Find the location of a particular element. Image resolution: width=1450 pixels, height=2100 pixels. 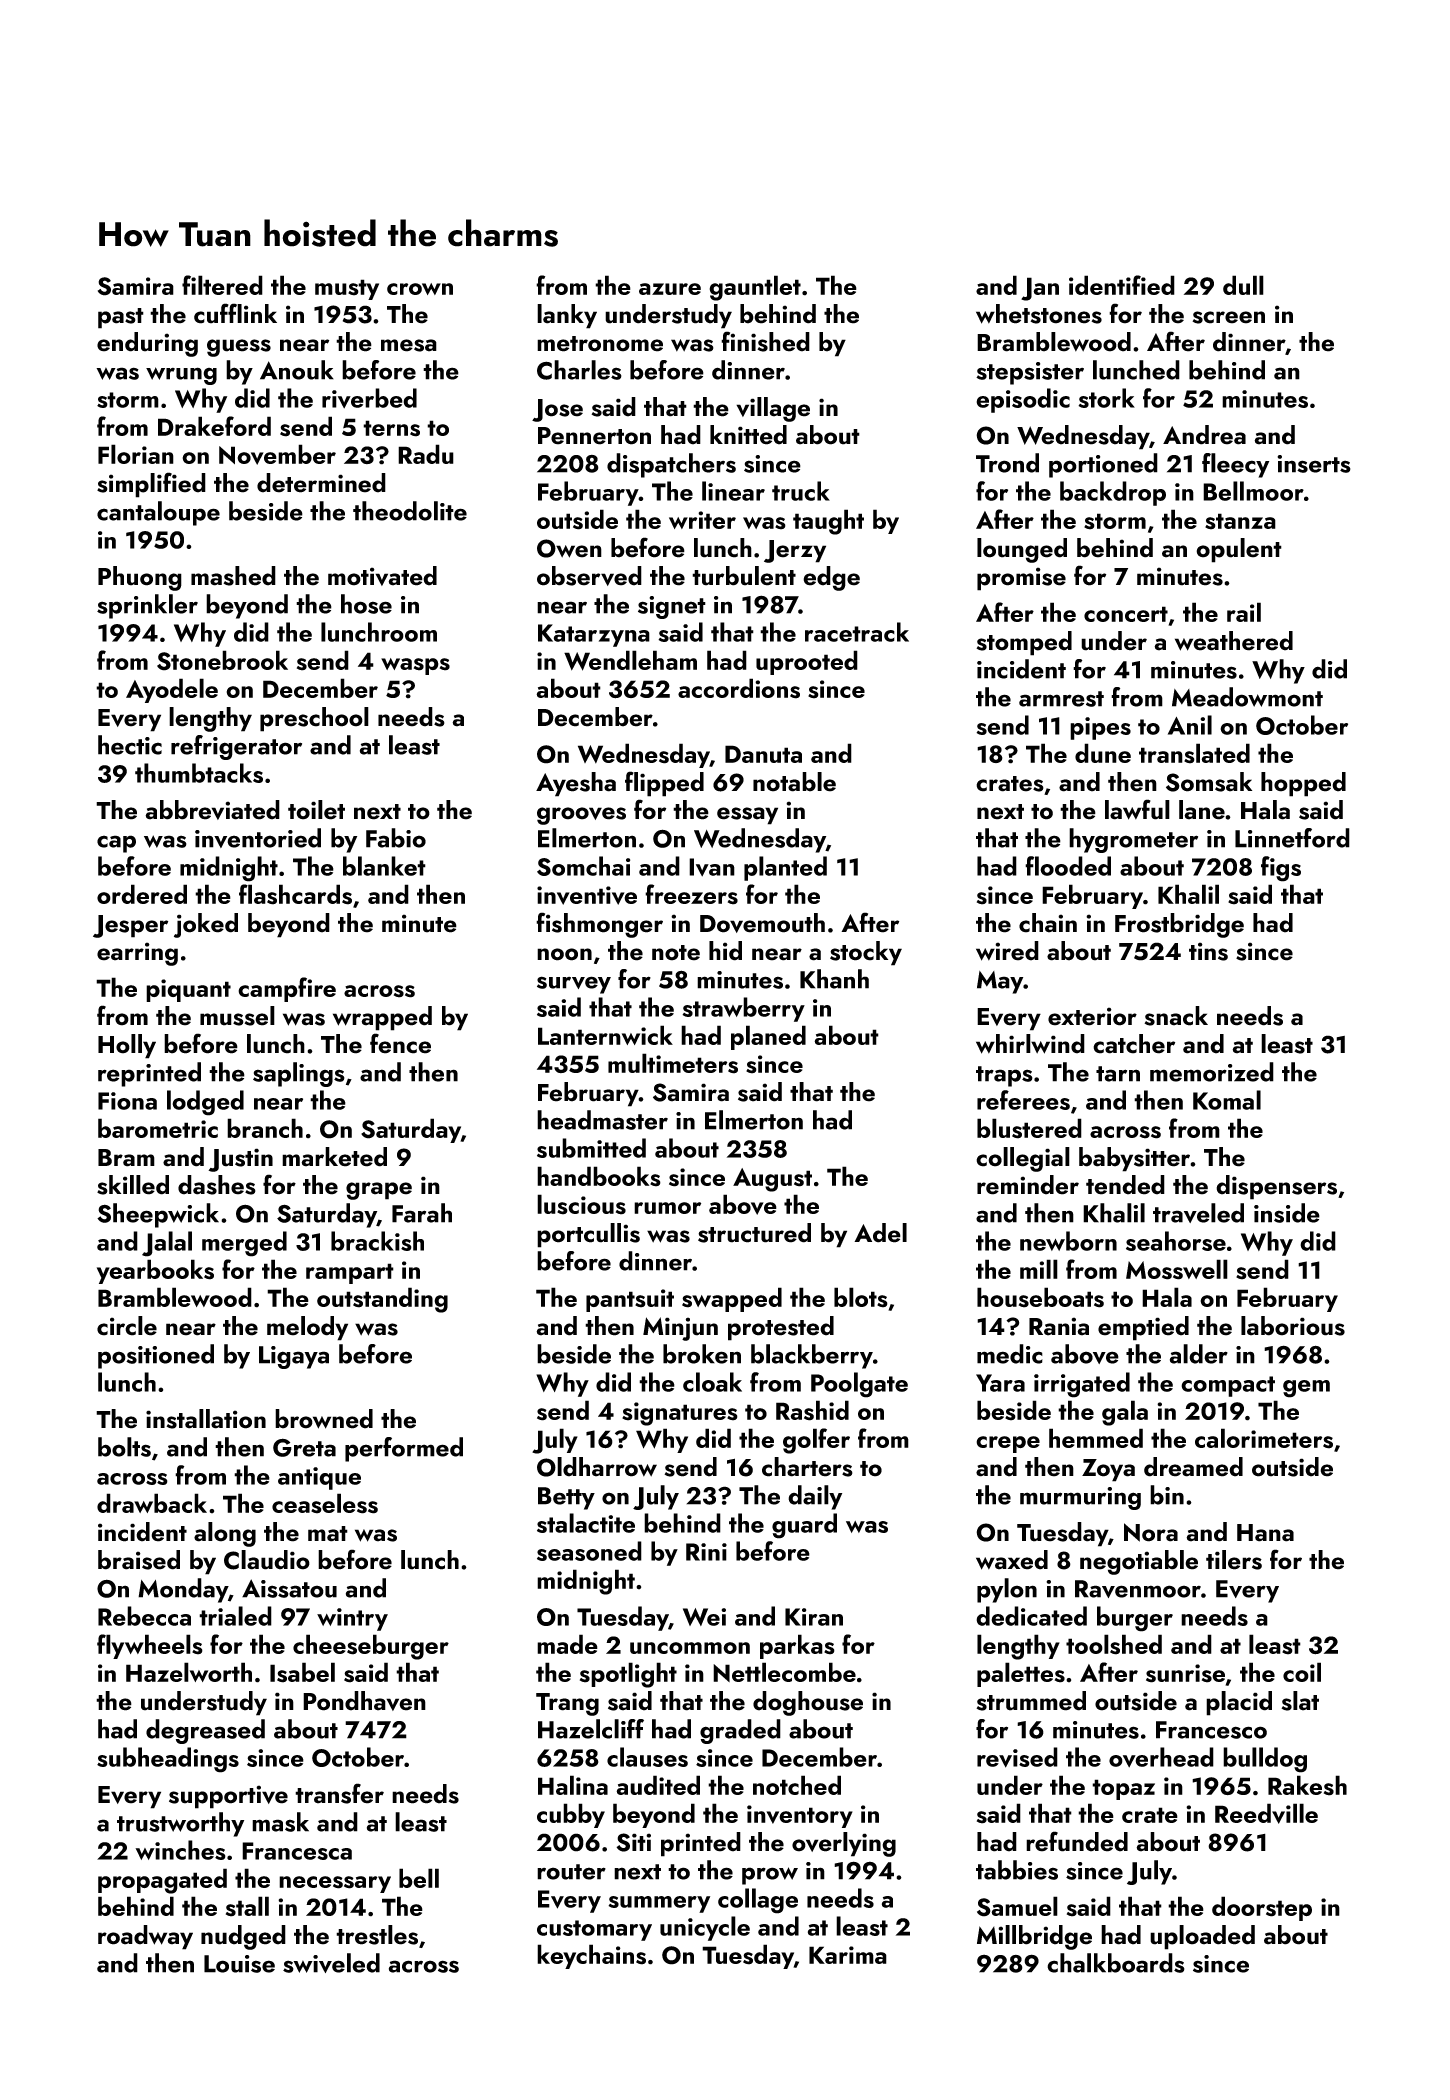

notable is located at coordinates (794, 782).
